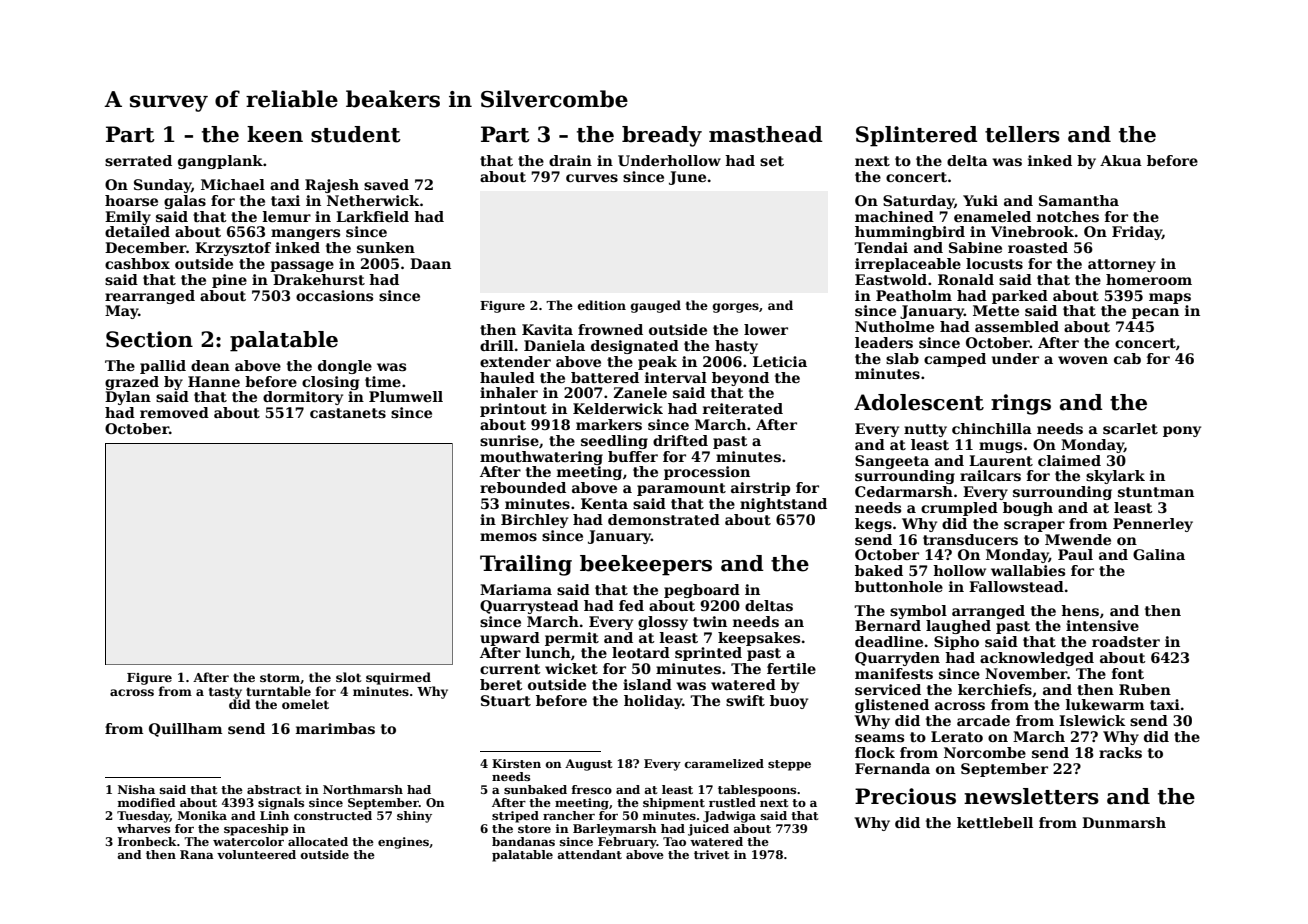 The width and height of the image is (1308, 924). I want to click on keen, so click(275, 134).
